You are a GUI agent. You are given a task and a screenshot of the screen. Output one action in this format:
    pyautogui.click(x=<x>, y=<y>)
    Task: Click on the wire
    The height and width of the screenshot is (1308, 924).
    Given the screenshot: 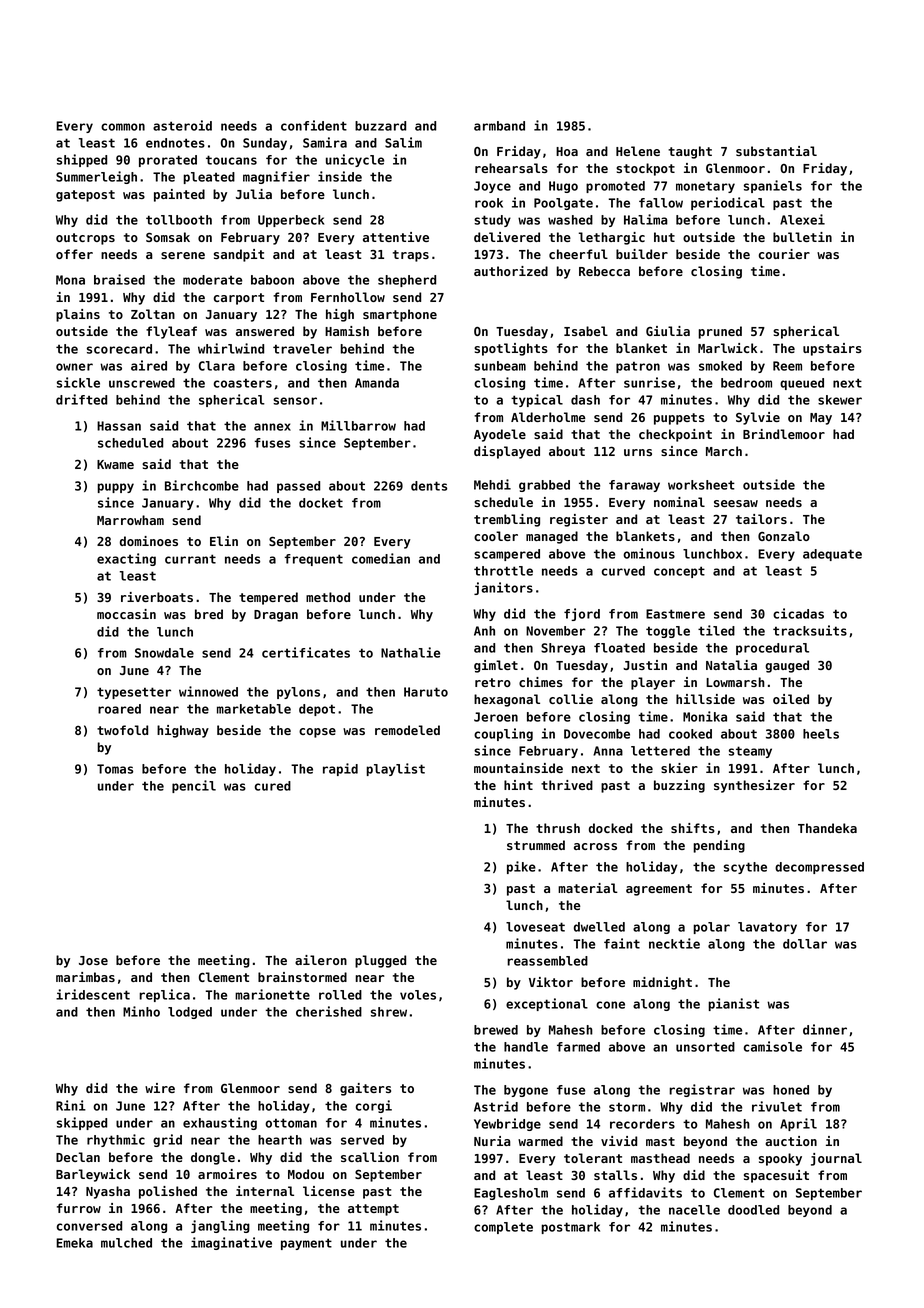 What is the action you would take?
    pyautogui.click(x=160, y=1088)
